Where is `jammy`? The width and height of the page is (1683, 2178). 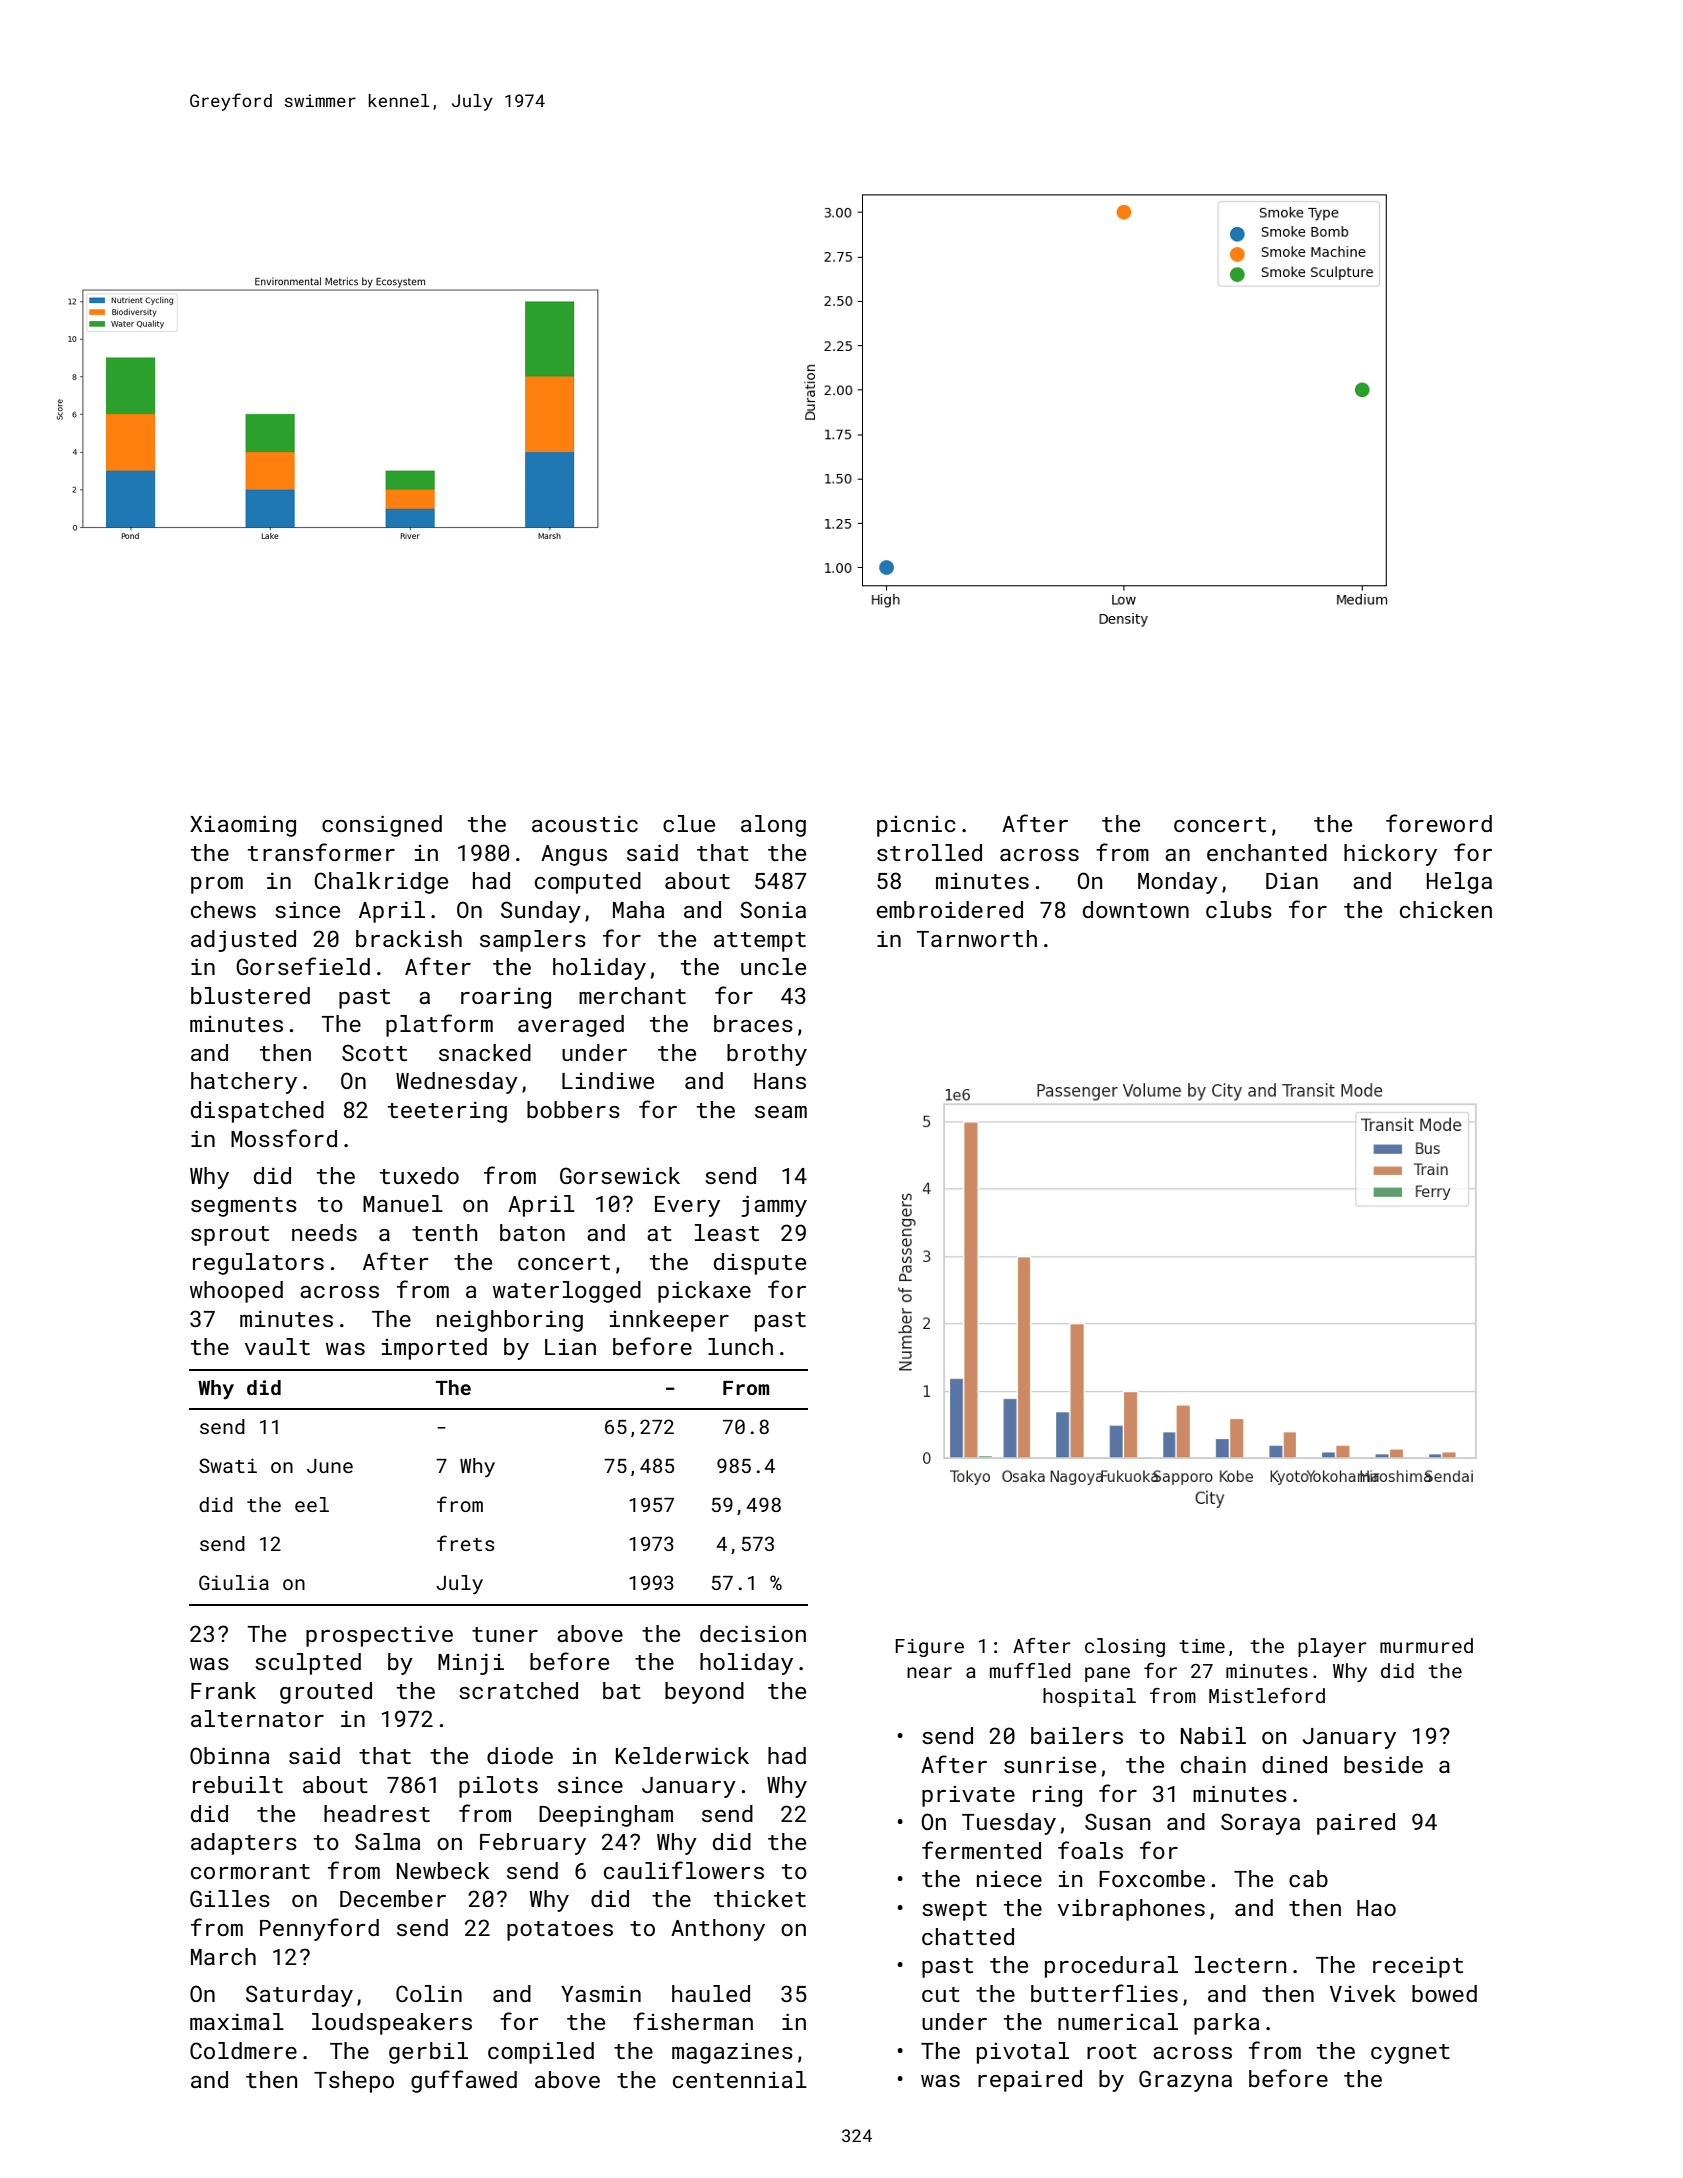
jammy is located at coordinates (774, 1206).
